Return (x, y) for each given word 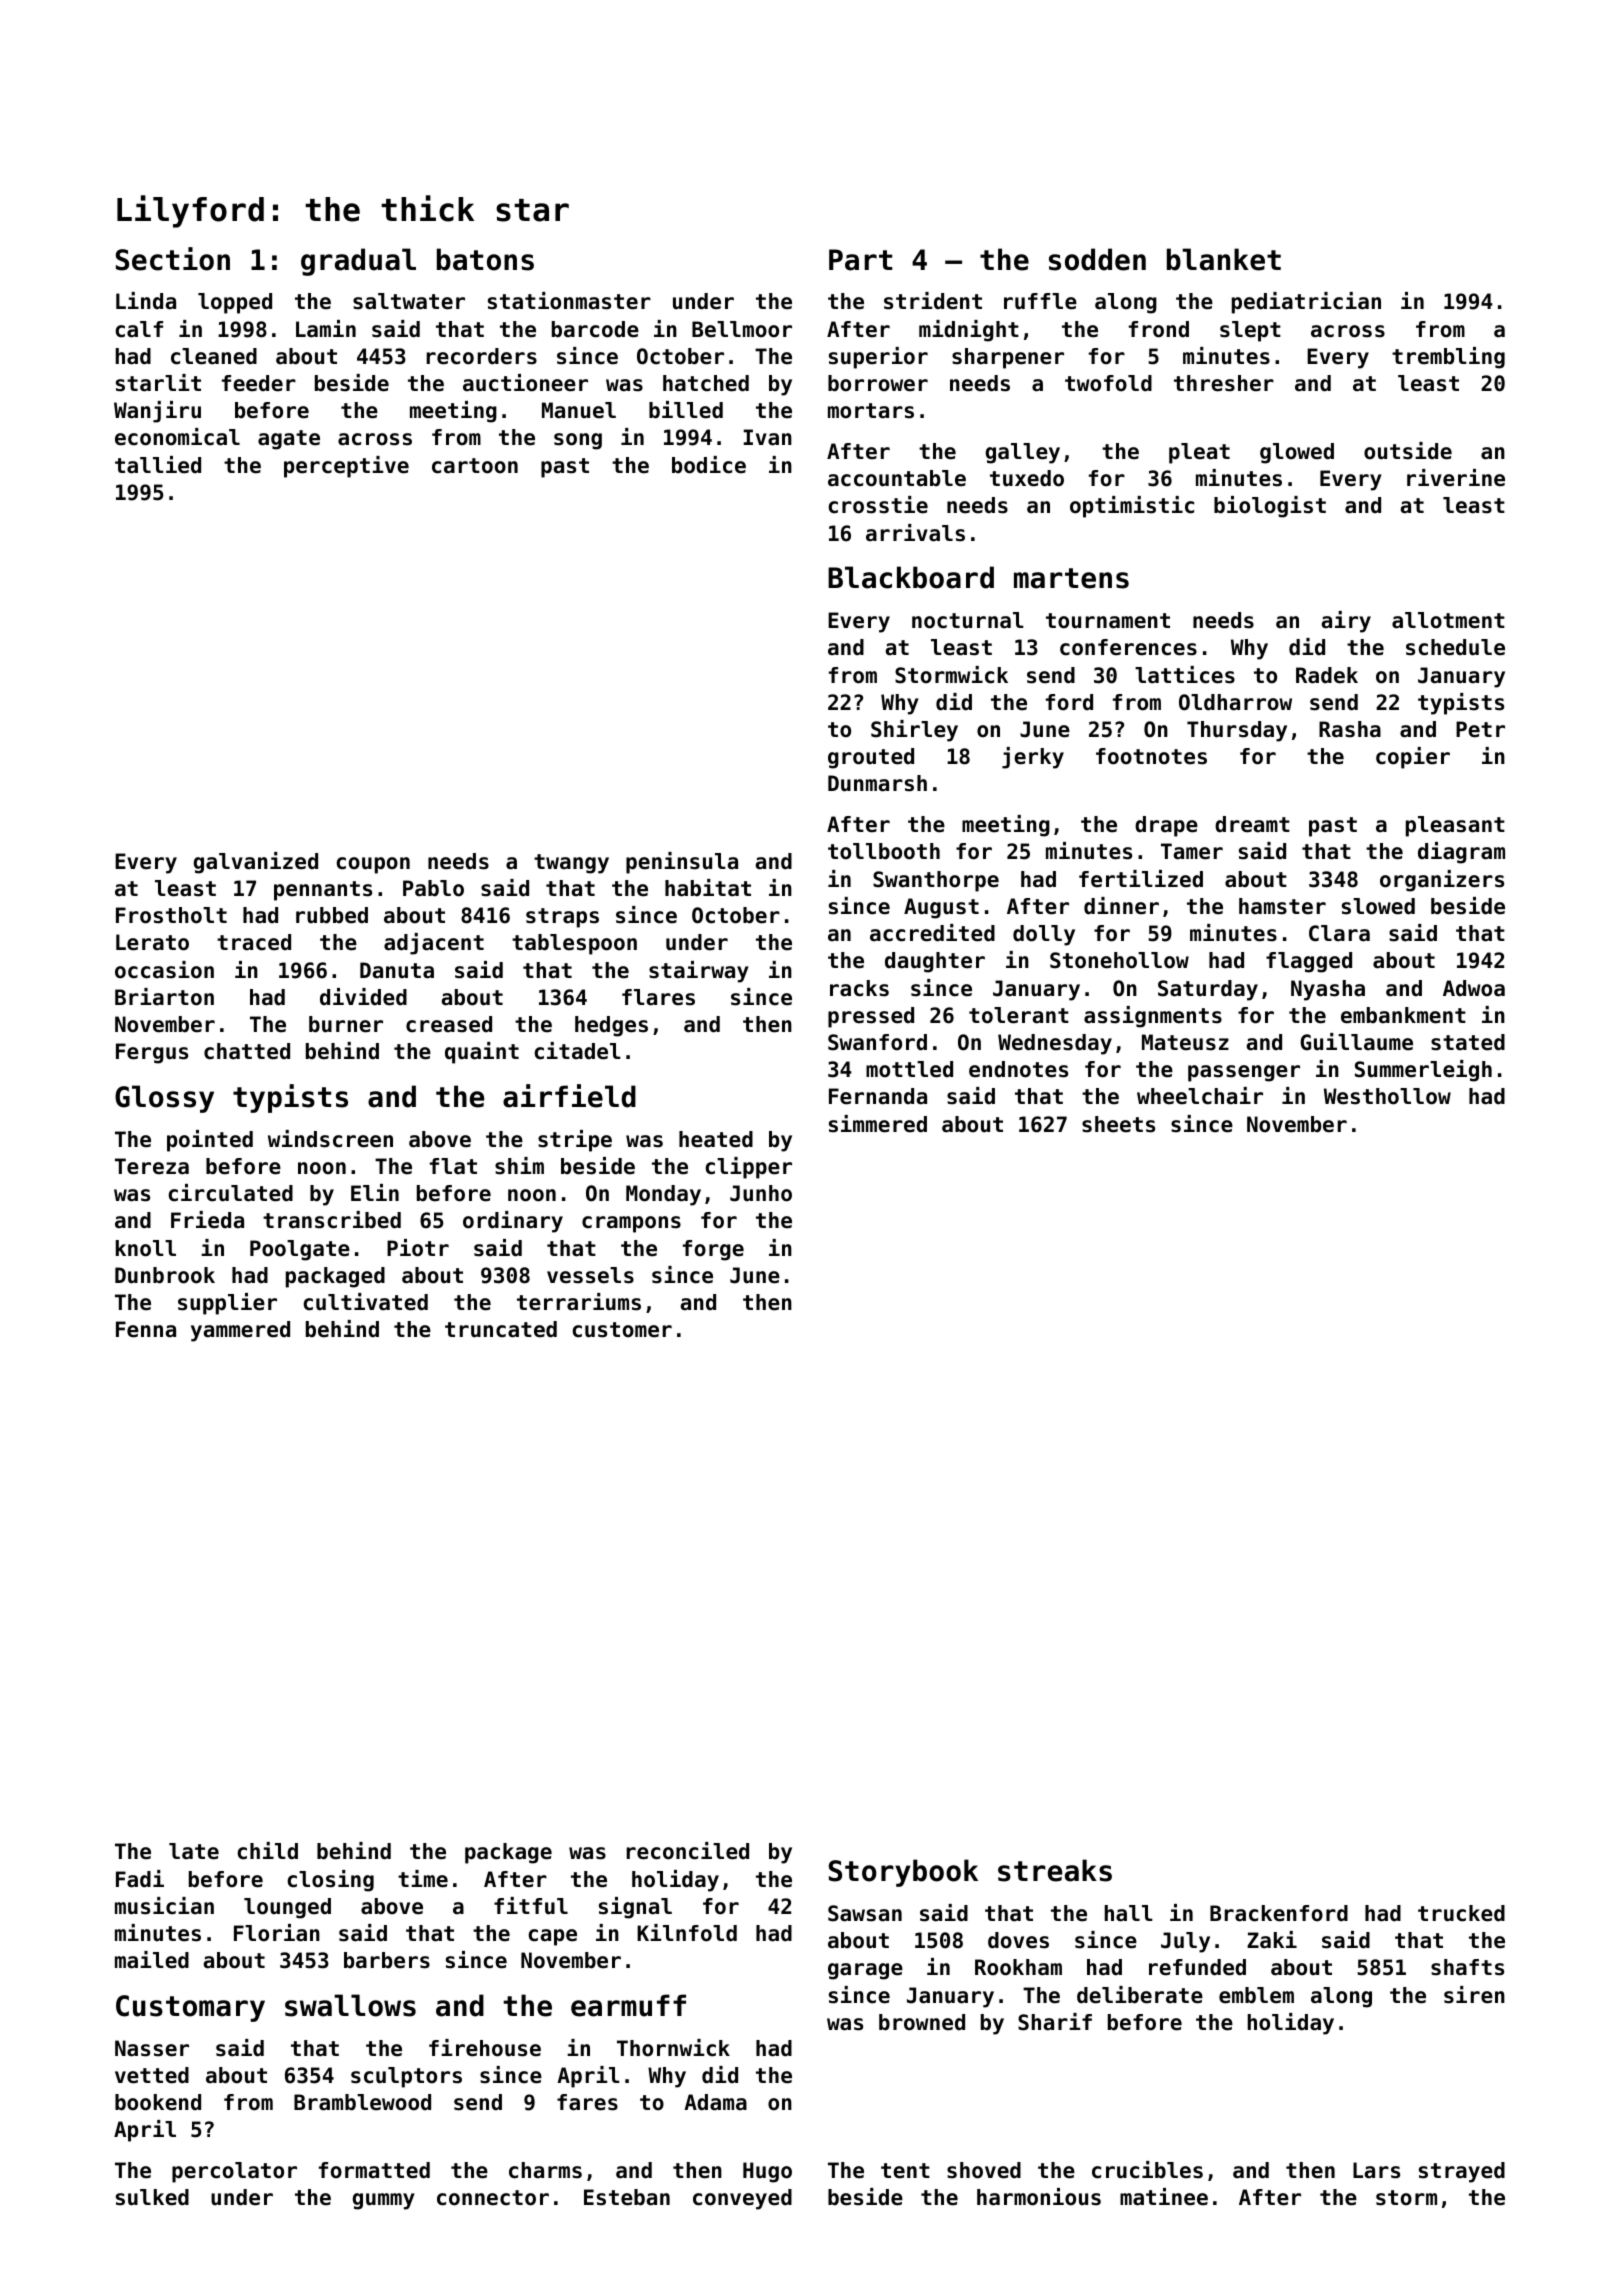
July (1185, 1942)
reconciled (687, 1851)
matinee (1164, 2197)
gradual (358, 262)
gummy (384, 2201)
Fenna (146, 1329)
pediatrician (1306, 303)
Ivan (768, 437)
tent (905, 2171)
